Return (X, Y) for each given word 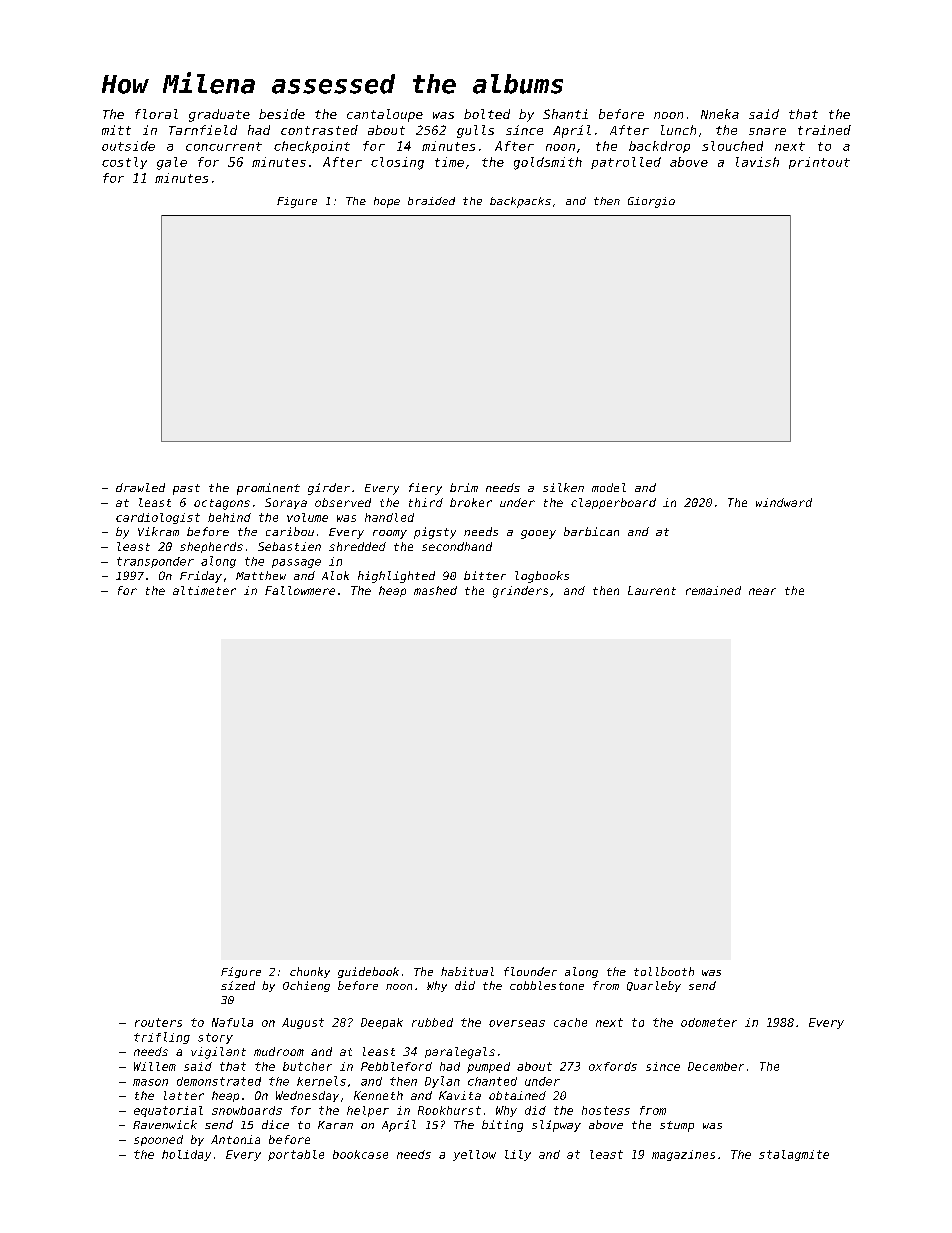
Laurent (652, 590)
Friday (201, 577)
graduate (219, 115)
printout (819, 163)
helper (368, 1111)
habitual (467, 971)
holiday (186, 1155)
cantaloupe (385, 115)
